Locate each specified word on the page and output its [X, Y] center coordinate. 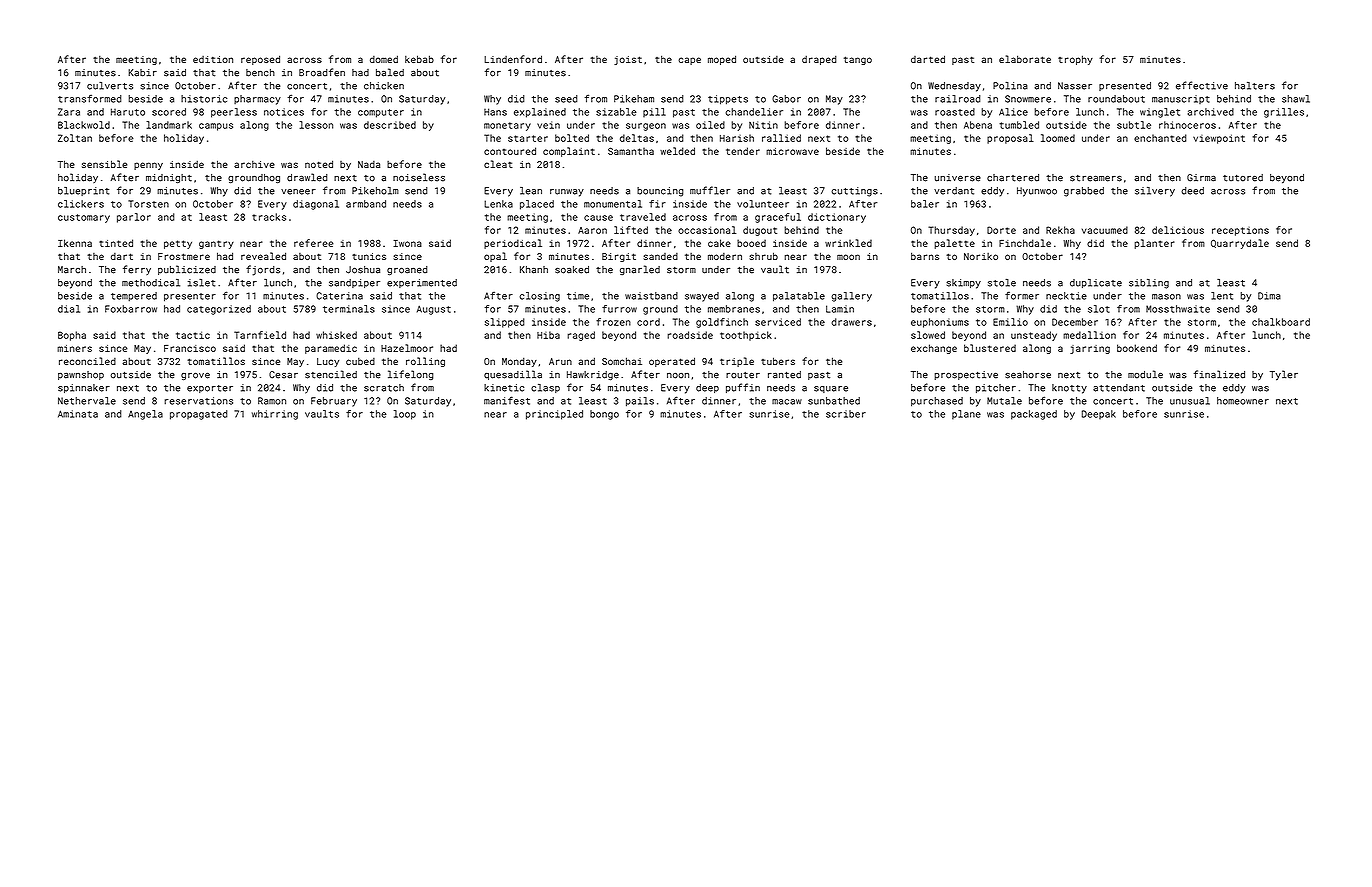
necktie [1066, 296]
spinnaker [84, 388]
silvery [1155, 192]
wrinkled [848, 243]
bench [260, 73]
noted [319, 164]
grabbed [1084, 192]
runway [567, 193]
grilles [1284, 113]
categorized [219, 310]
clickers [81, 204]
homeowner [1243, 401]
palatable [799, 297]
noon [678, 376]
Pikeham [634, 99]
